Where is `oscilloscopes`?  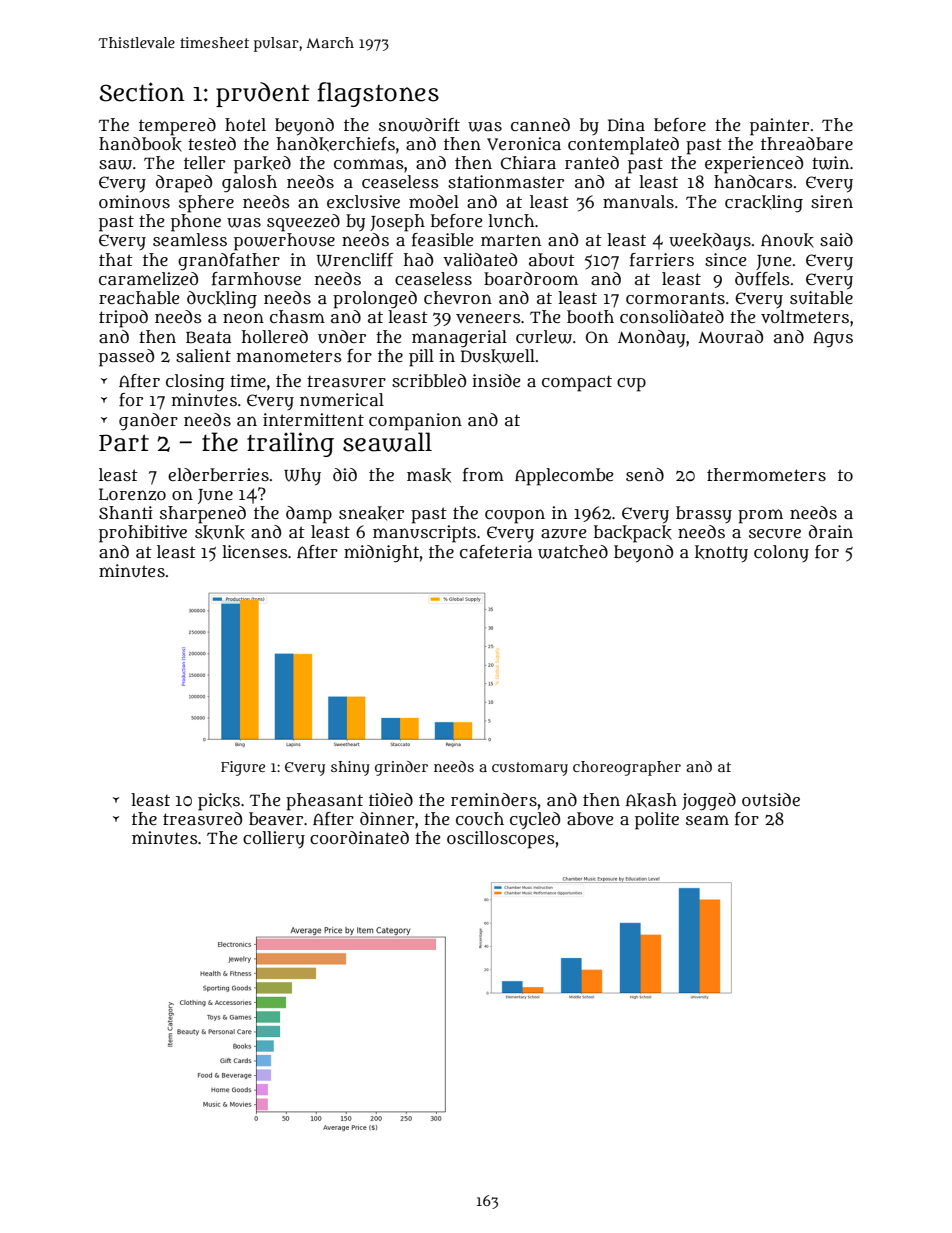 oscilloscopes is located at coordinates (501, 840).
